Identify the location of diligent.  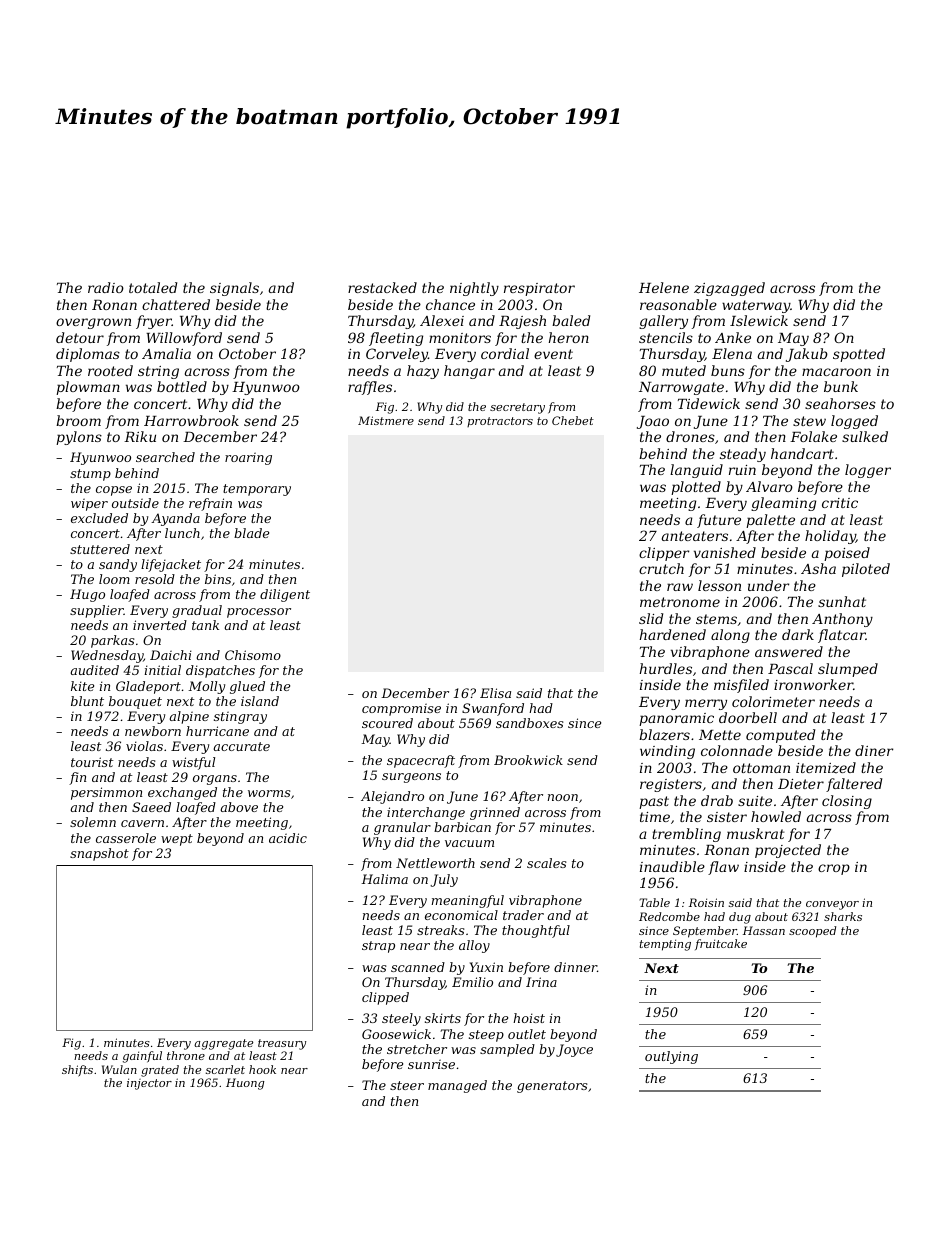
(285, 595).
